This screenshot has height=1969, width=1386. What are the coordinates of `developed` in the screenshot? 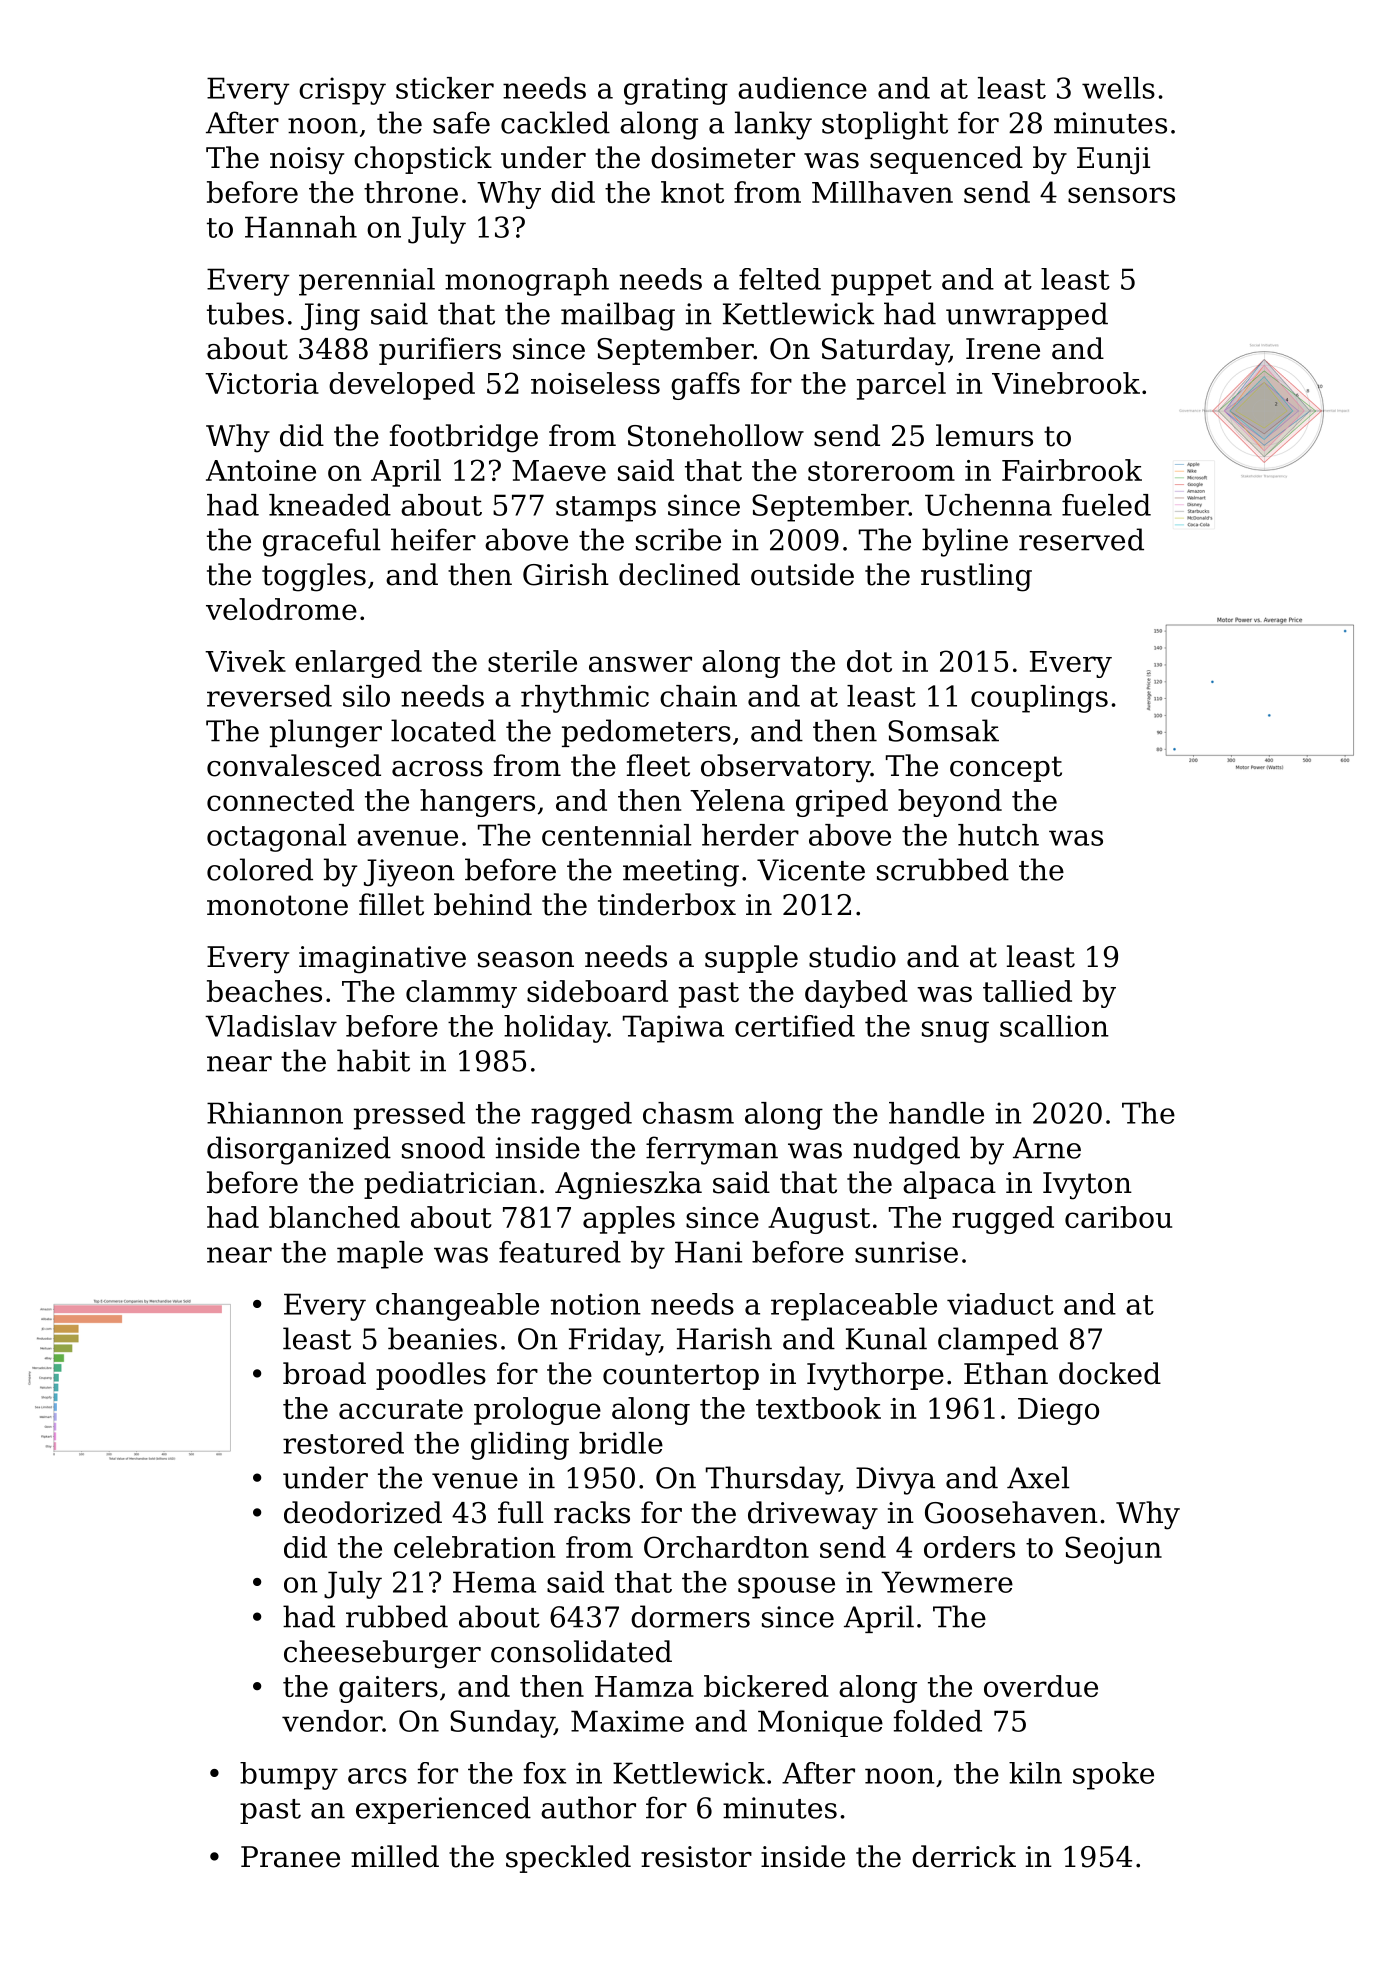 It's located at (402, 386).
